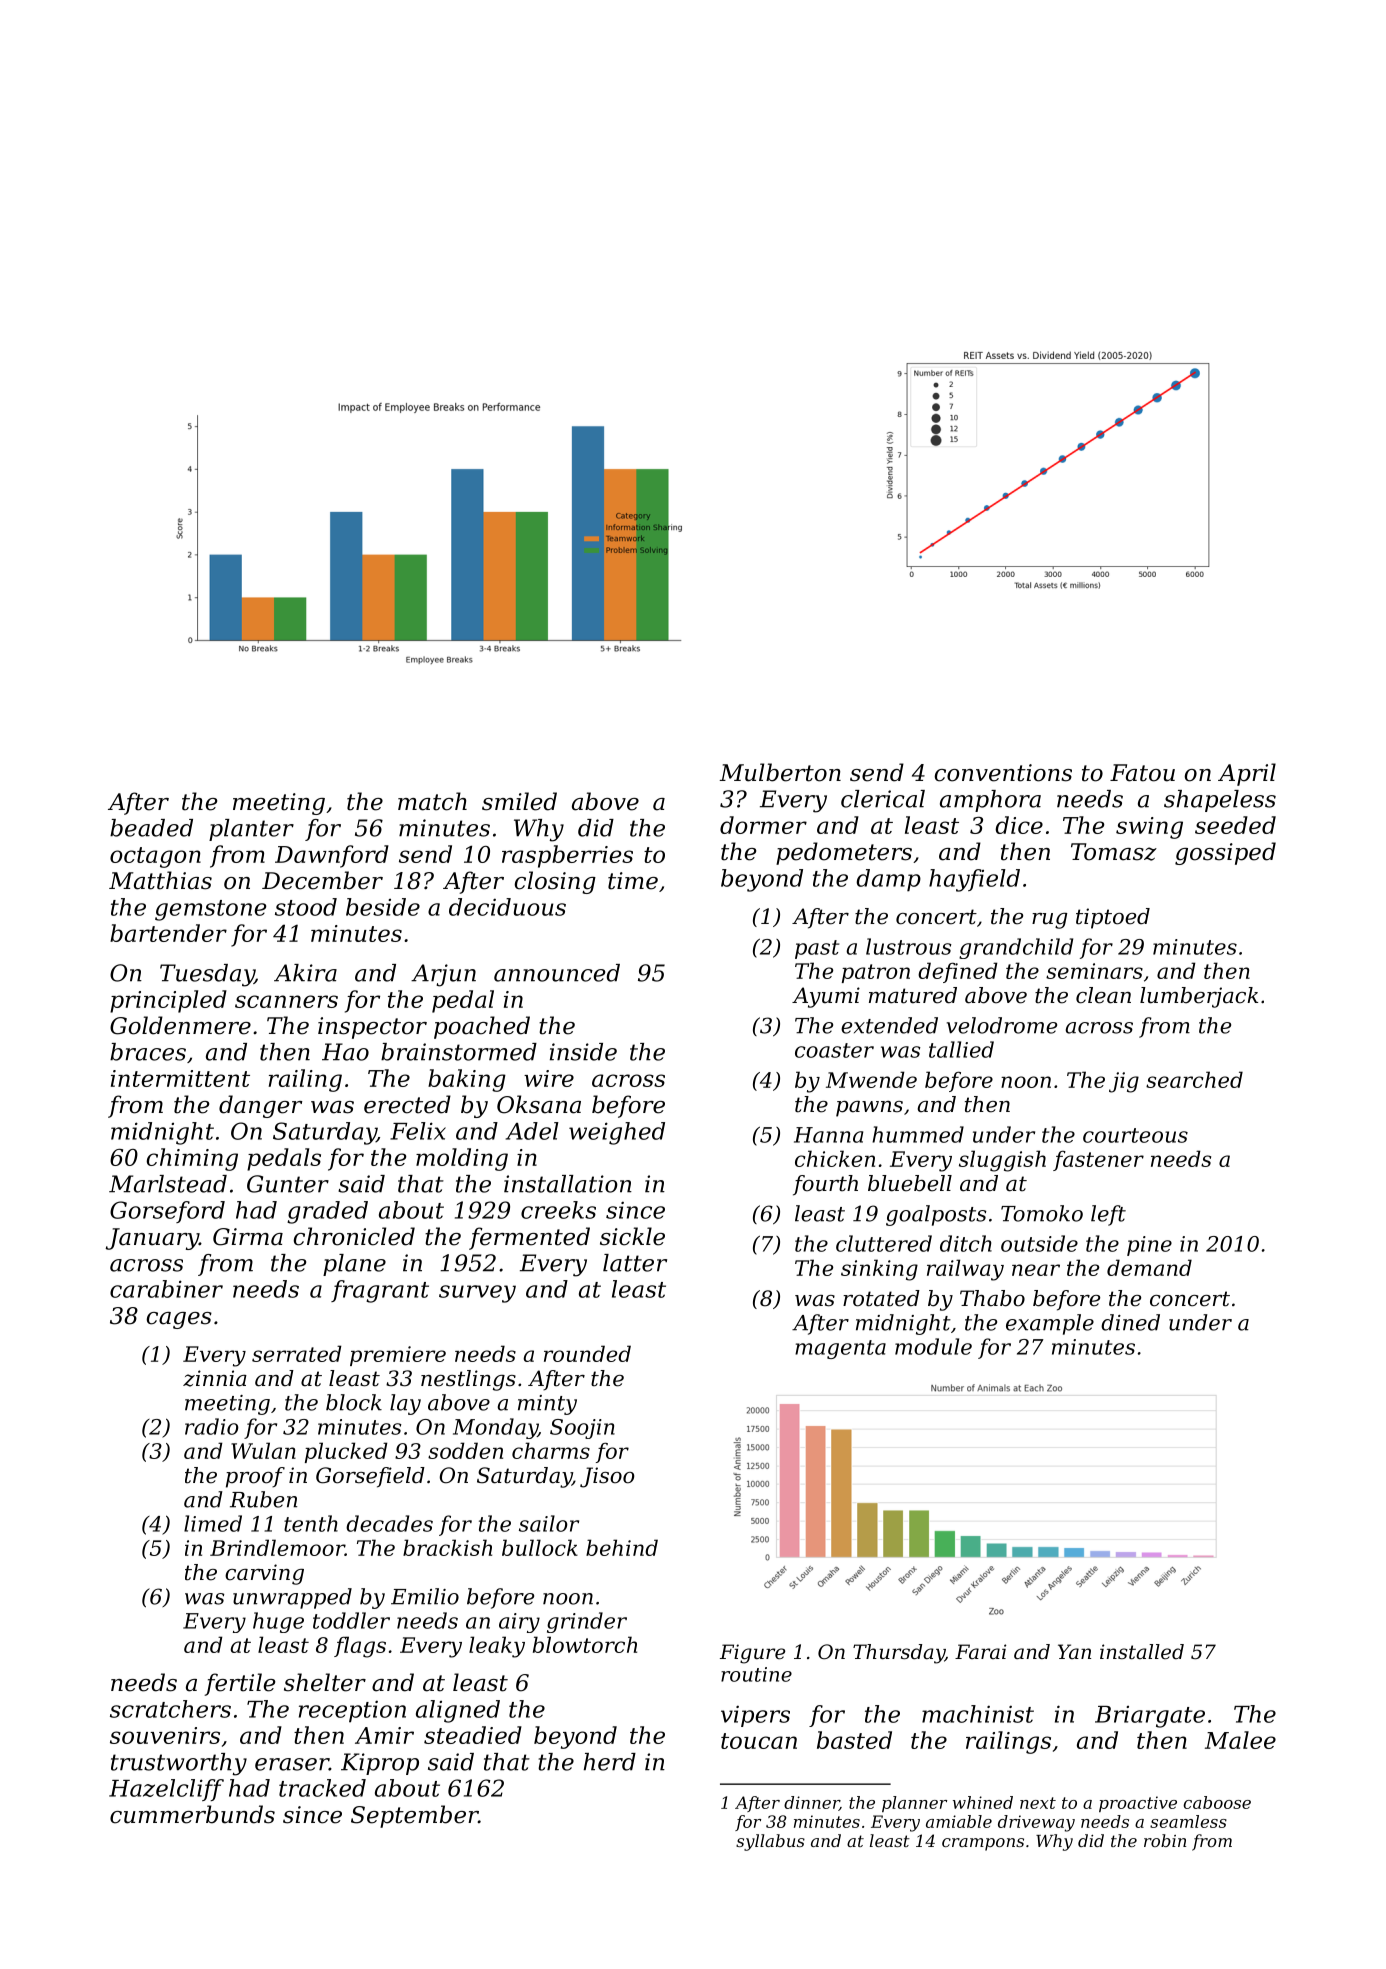  I want to click on fertile, so click(239, 1684).
